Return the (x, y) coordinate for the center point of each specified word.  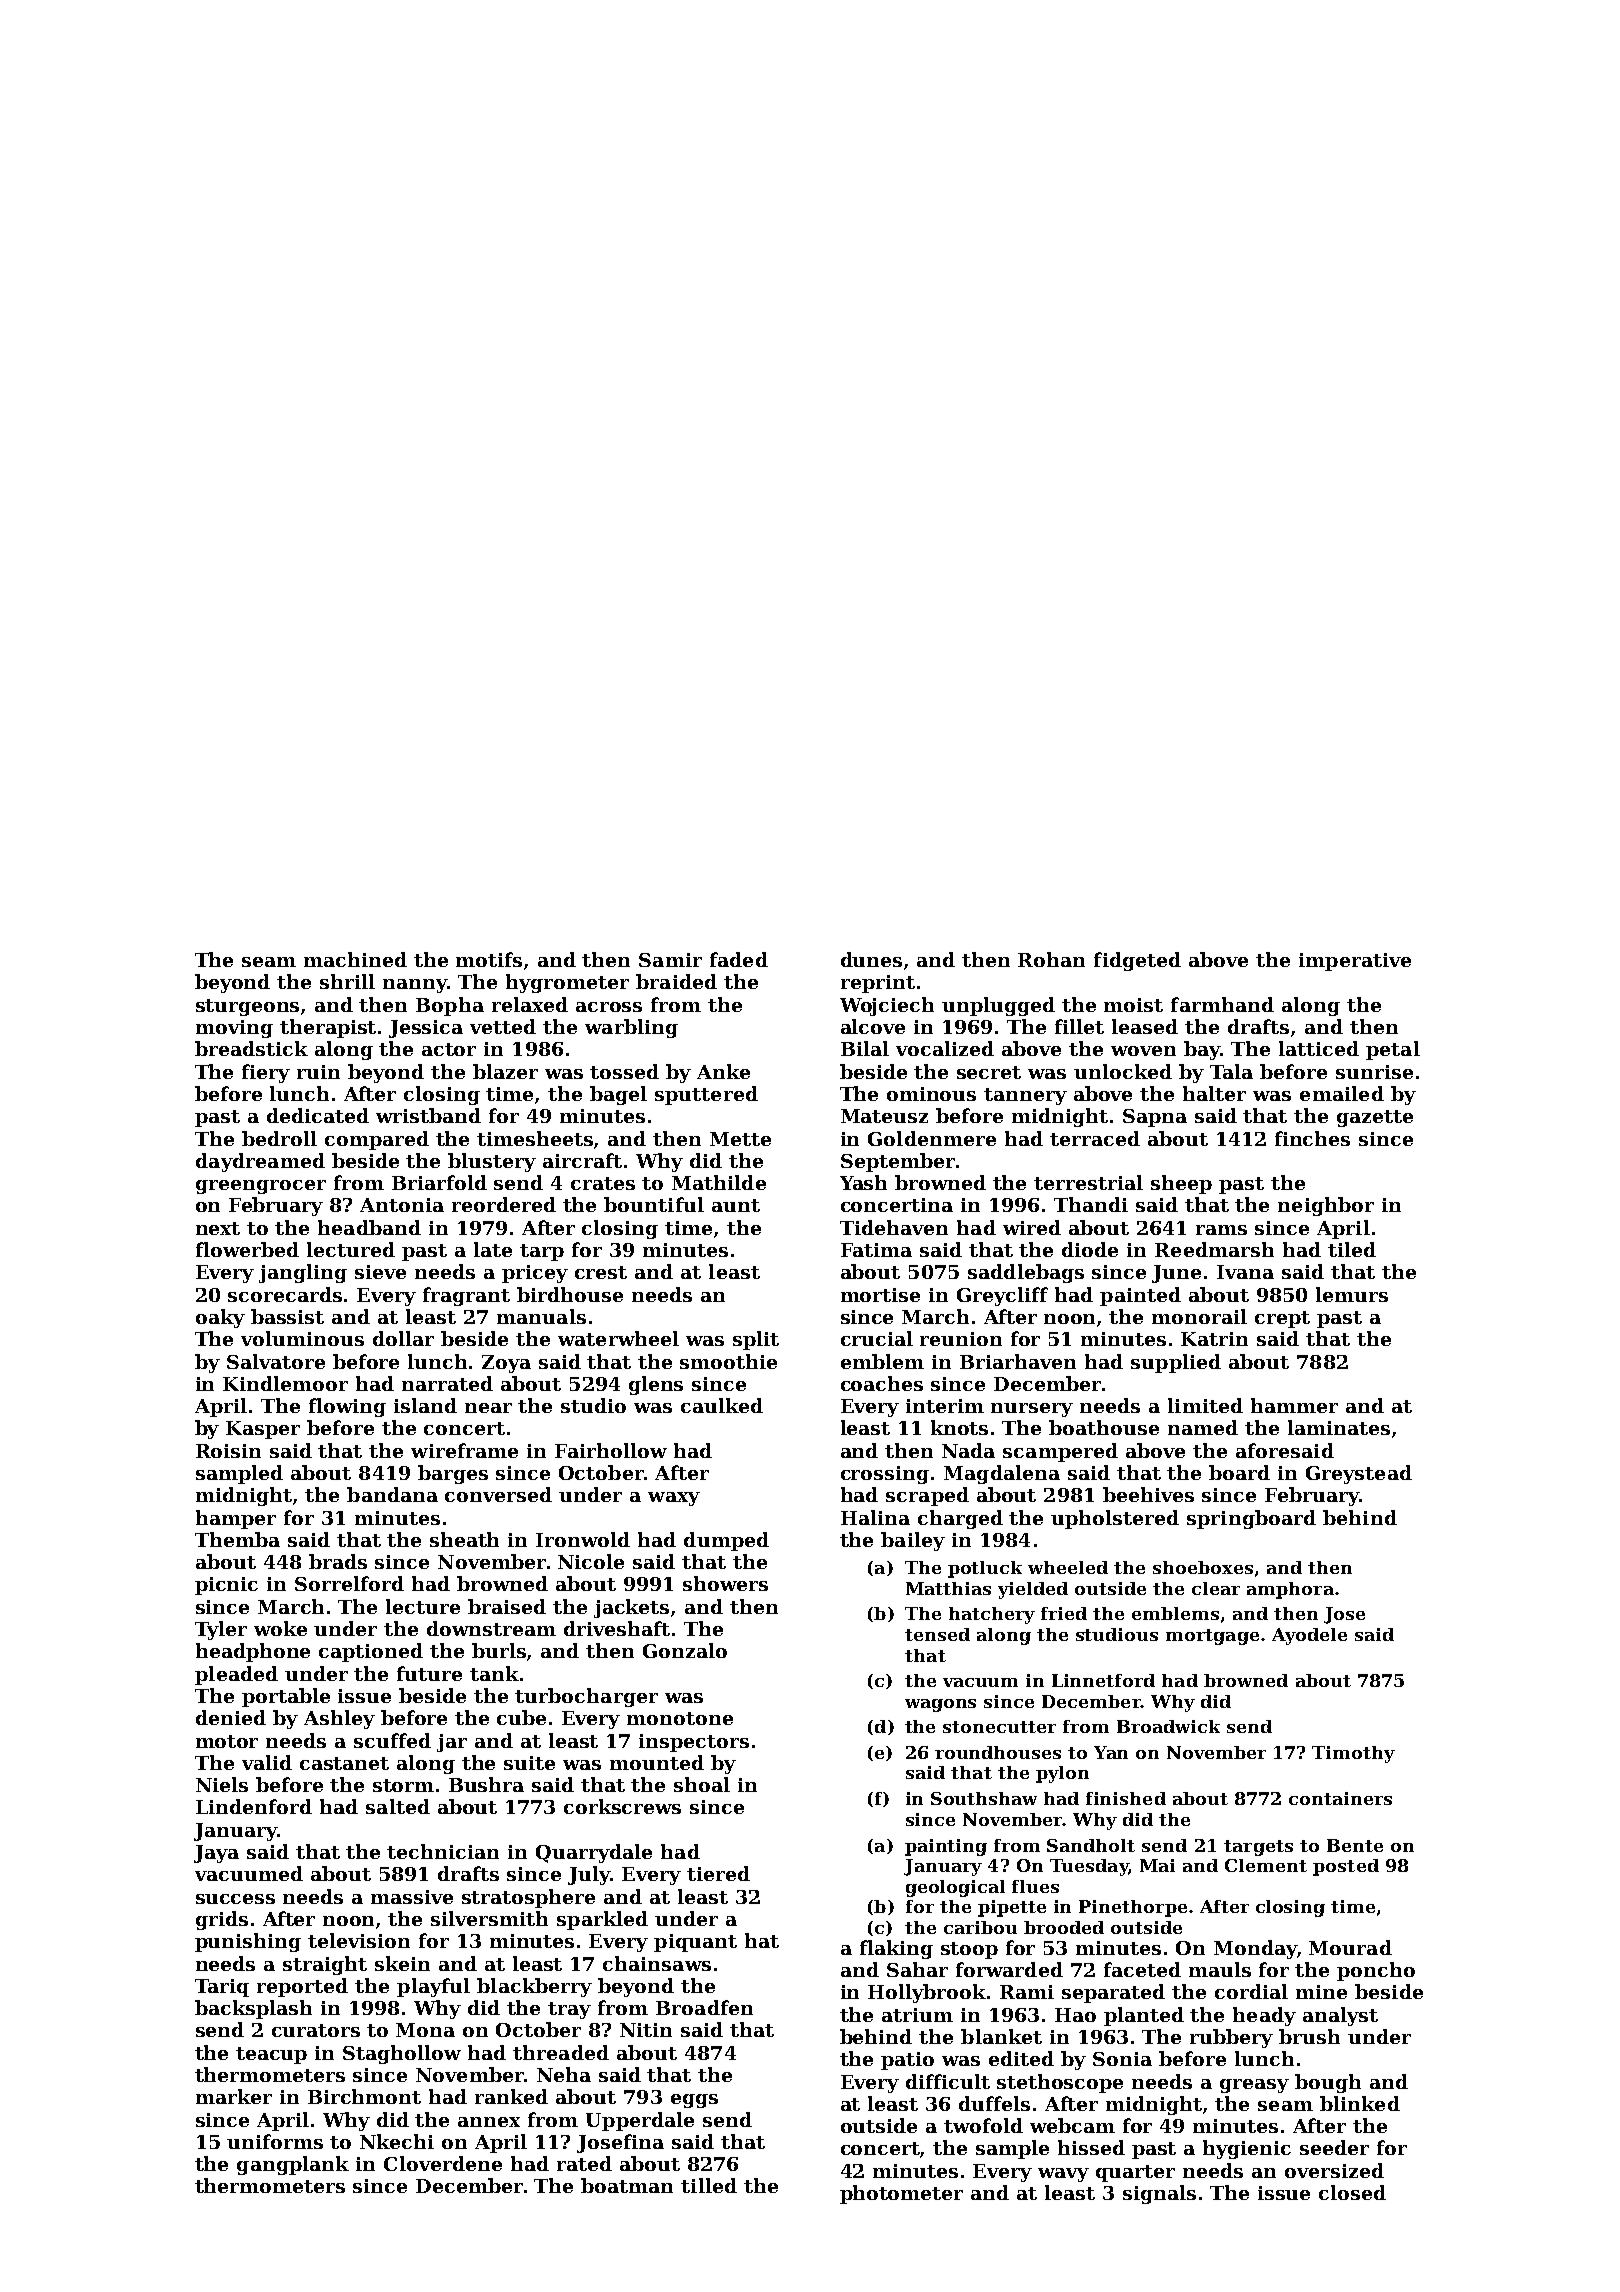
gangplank (293, 2165)
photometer (901, 2194)
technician (443, 1851)
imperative (1355, 962)
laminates (1339, 1427)
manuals (541, 1316)
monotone (680, 1718)
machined (355, 959)
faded (739, 959)
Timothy (1353, 1754)
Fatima (876, 1250)
